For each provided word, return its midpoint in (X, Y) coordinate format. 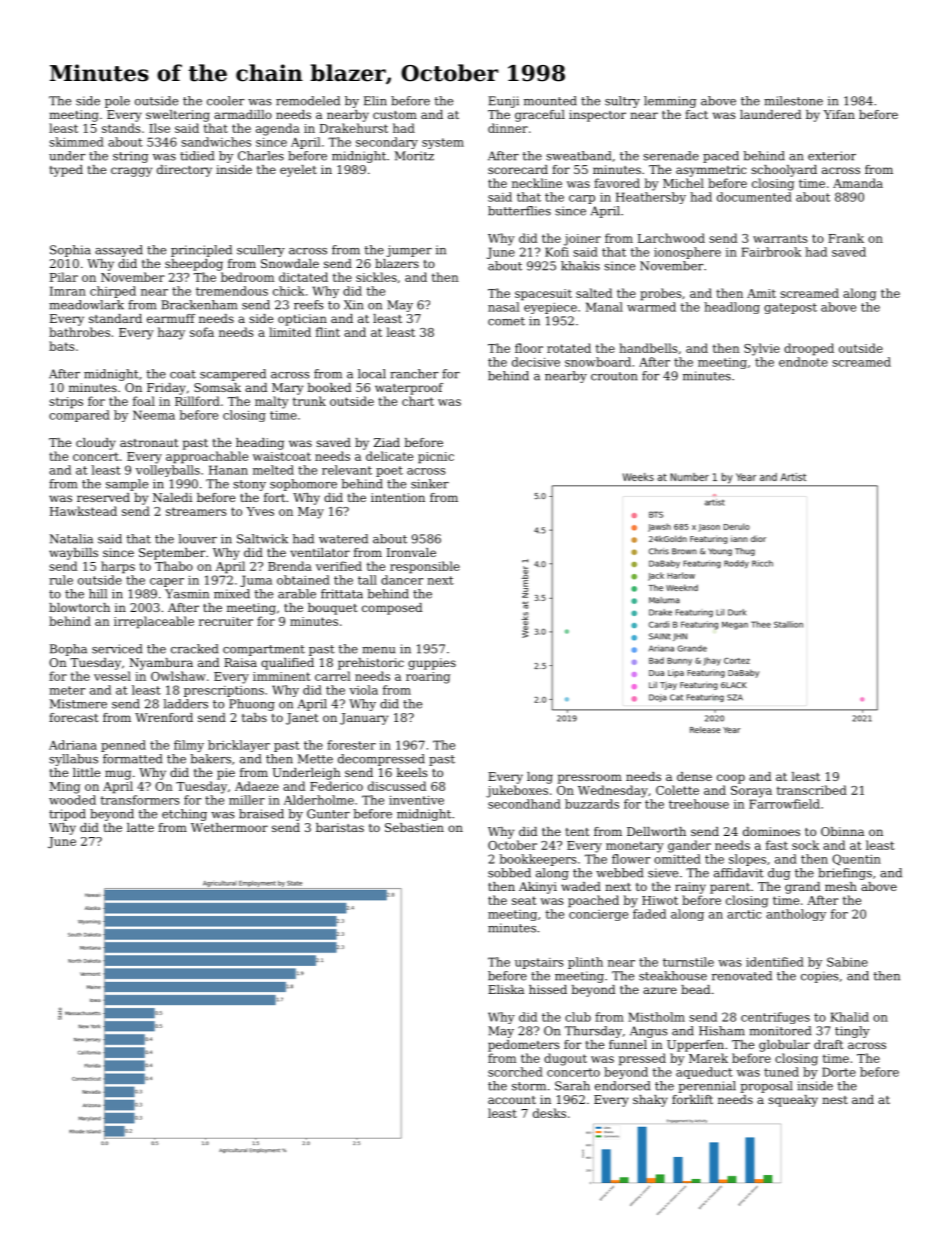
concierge (598, 915)
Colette (677, 790)
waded (581, 886)
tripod (67, 815)
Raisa (240, 662)
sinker (430, 484)
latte (140, 827)
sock (805, 845)
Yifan (839, 114)
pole (117, 102)
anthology (796, 915)
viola (363, 690)
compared (79, 416)
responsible (425, 567)
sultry (622, 102)
